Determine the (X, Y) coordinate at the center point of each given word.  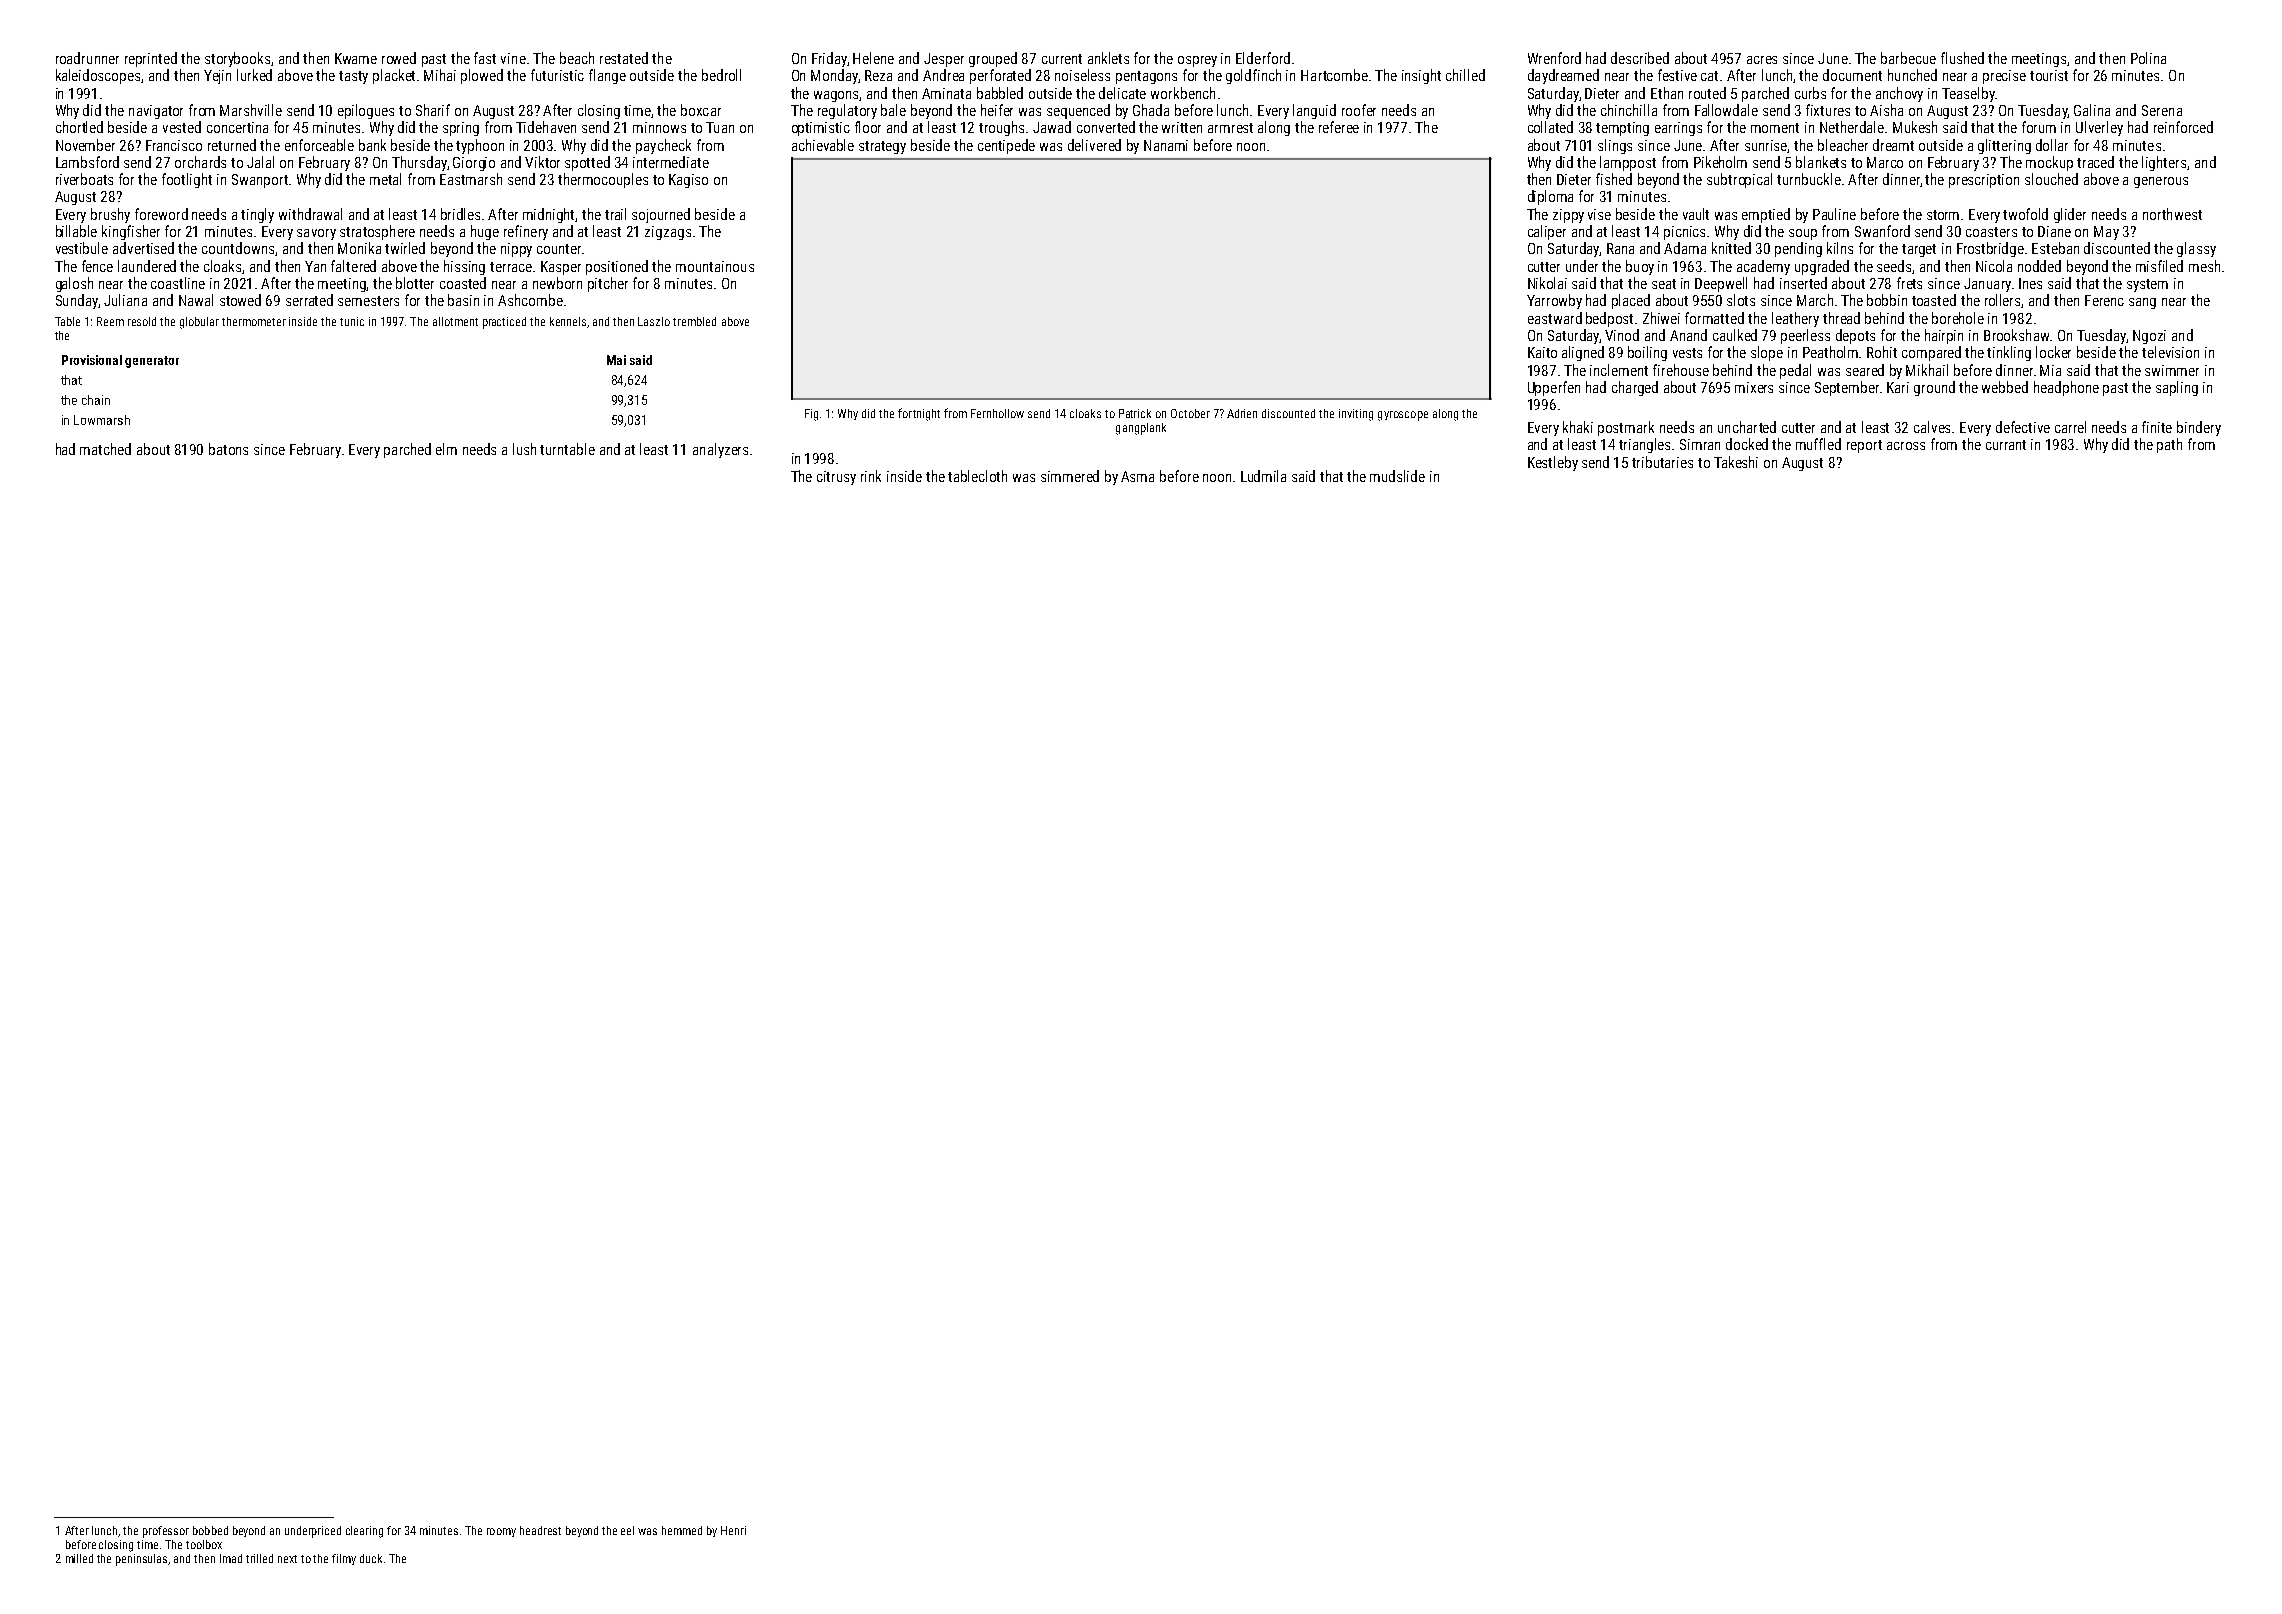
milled (79, 1558)
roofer (1359, 110)
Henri (733, 1530)
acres (1762, 60)
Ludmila (1263, 476)
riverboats (84, 179)
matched (105, 449)
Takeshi (1736, 462)
